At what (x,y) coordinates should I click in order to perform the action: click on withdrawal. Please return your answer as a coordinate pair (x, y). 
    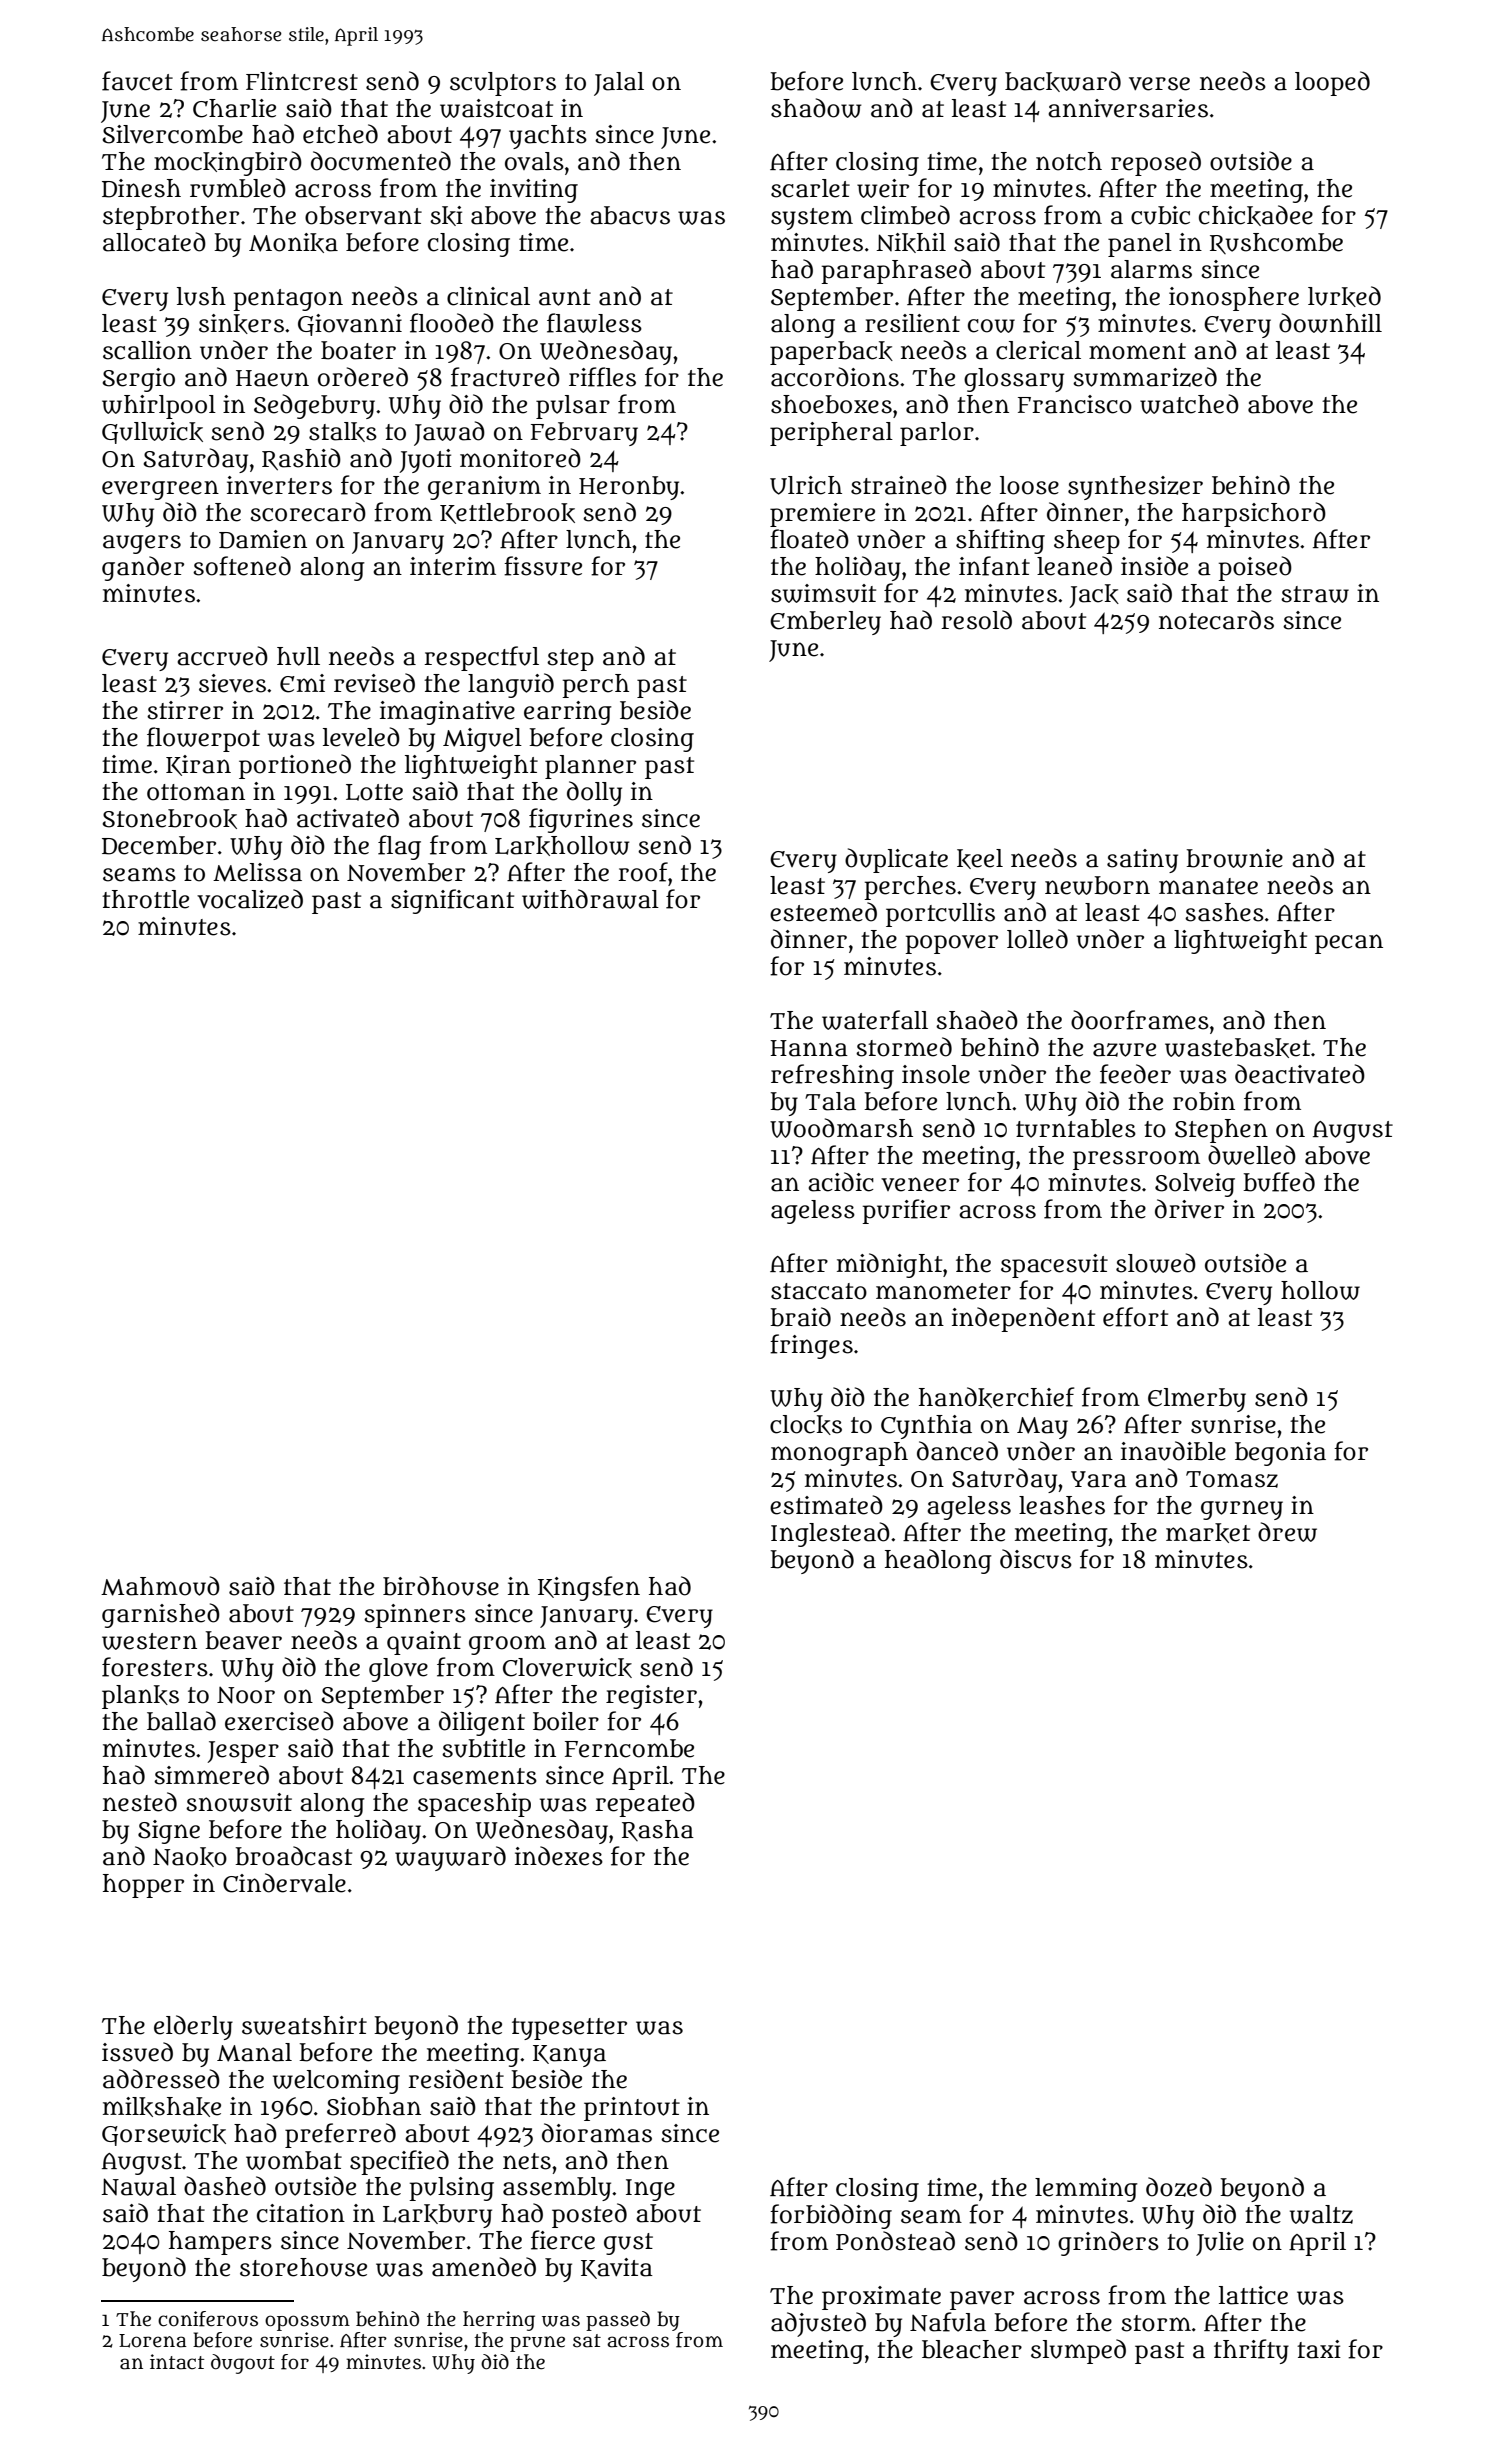
    Looking at the image, I should click on (590, 899).
